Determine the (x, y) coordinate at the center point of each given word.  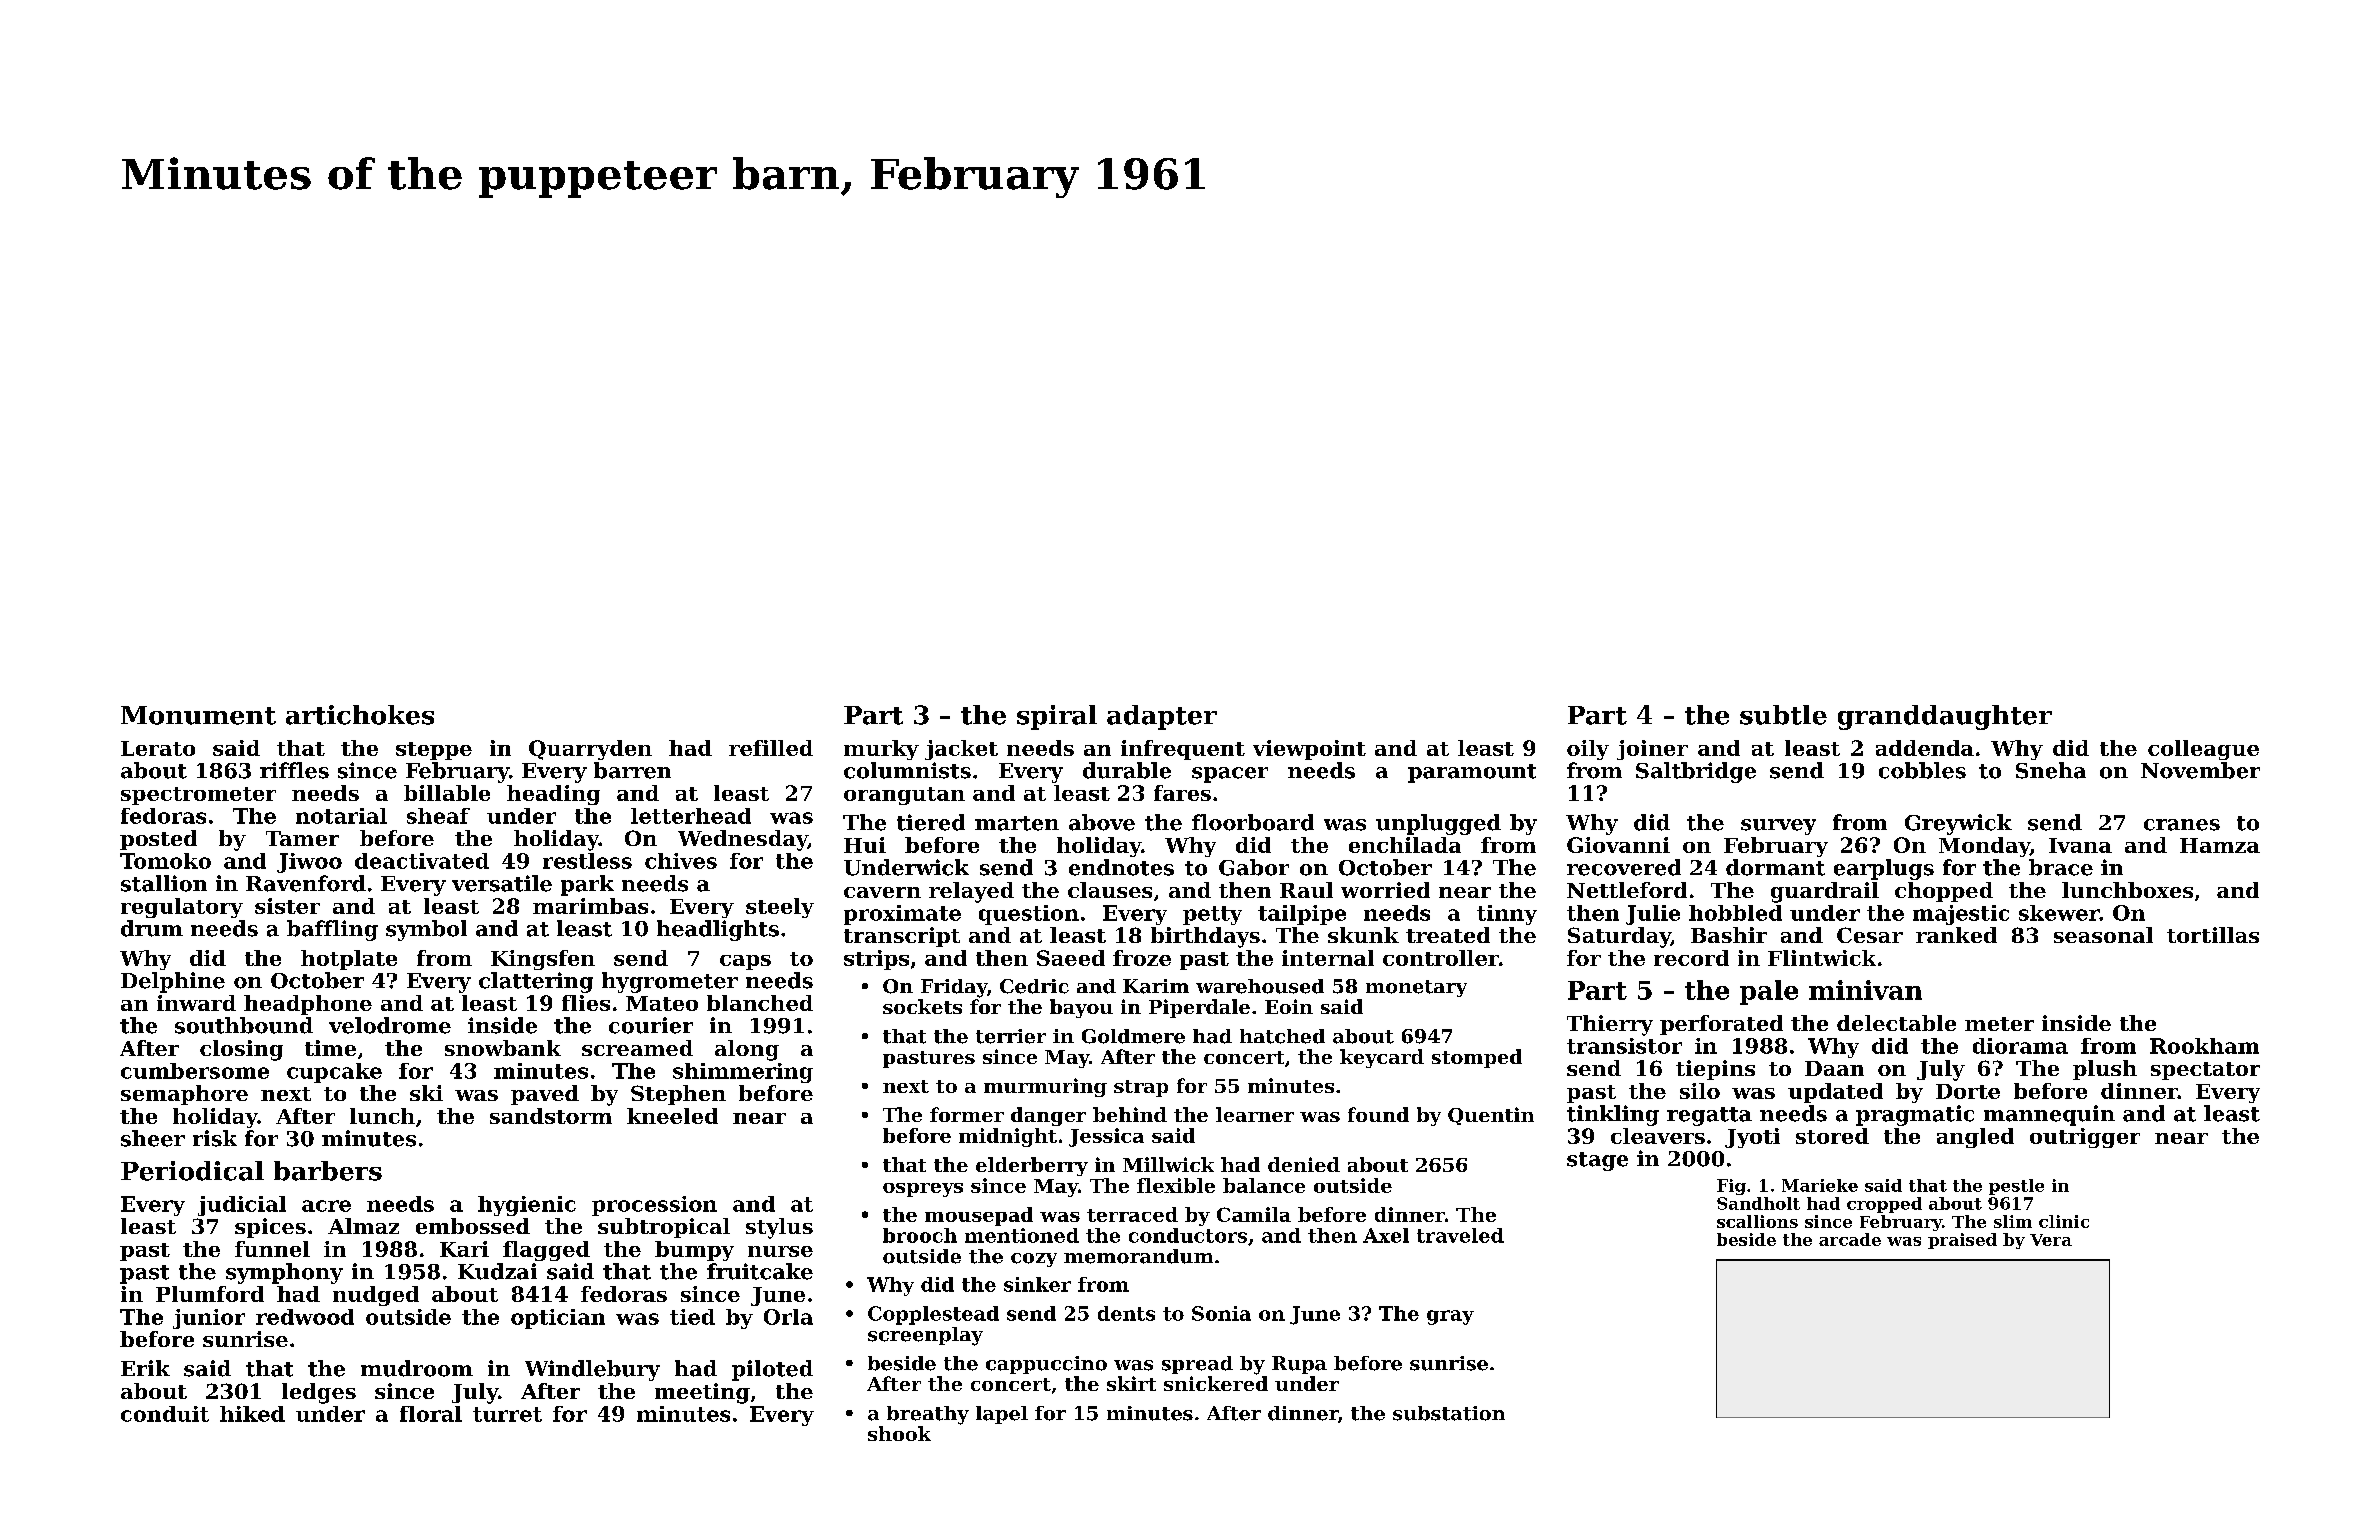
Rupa (1299, 1365)
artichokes (360, 715)
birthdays (1205, 937)
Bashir (1729, 935)
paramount (1472, 773)
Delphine (173, 982)
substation (1449, 1413)
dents (1126, 1313)
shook (899, 1433)
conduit (165, 1414)
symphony (284, 1273)
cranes (2182, 825)
